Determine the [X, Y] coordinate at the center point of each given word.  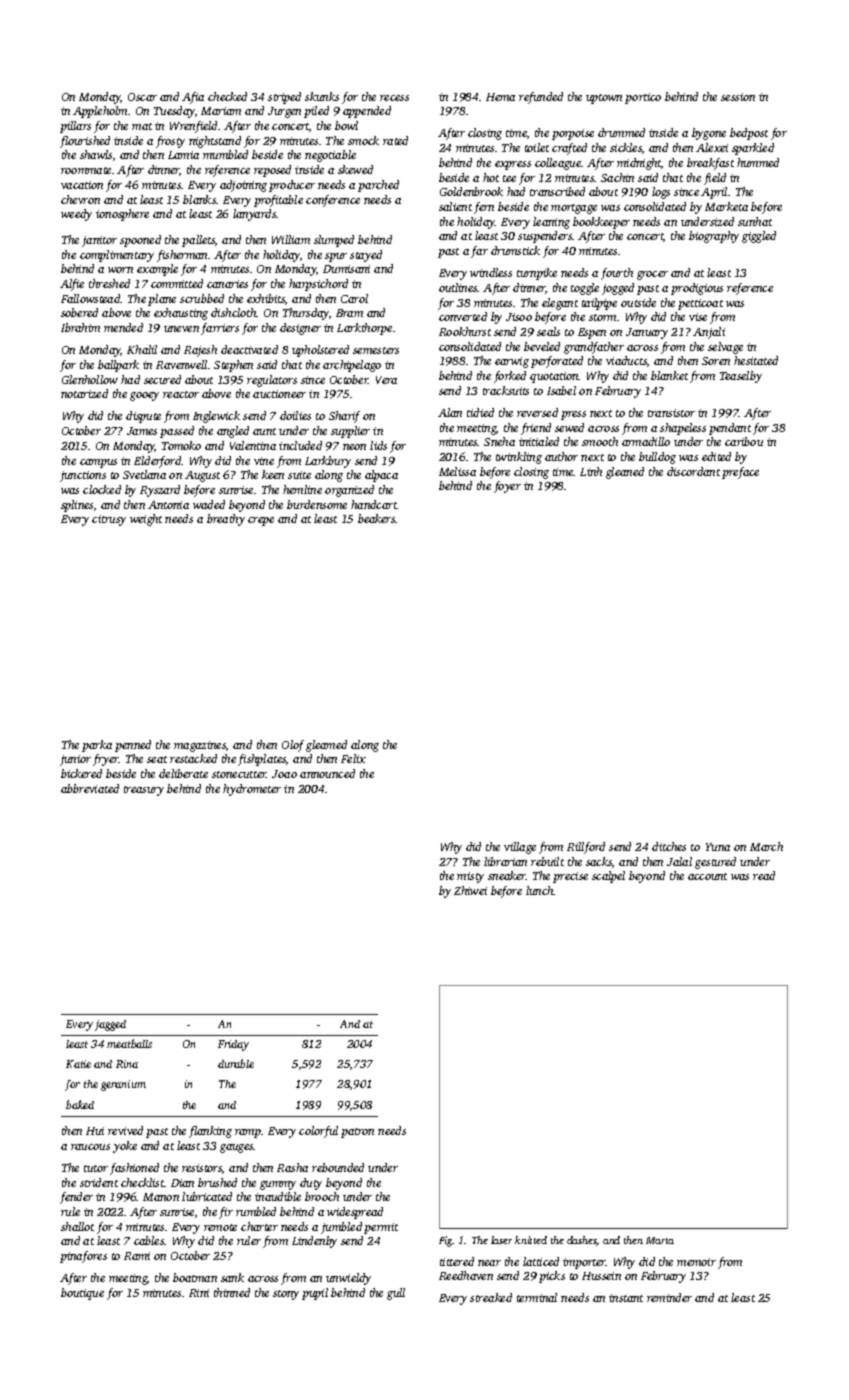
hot [491, 177]
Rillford [586, 848]
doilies [295, 415]
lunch [540, 890]
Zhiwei [470, 890]
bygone [709, 134]
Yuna [718, 847]
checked [227, 96]
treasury [144, 791]
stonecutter [239, 774]
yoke [125, 1147]
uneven [181, 329]
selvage [725, 348]
